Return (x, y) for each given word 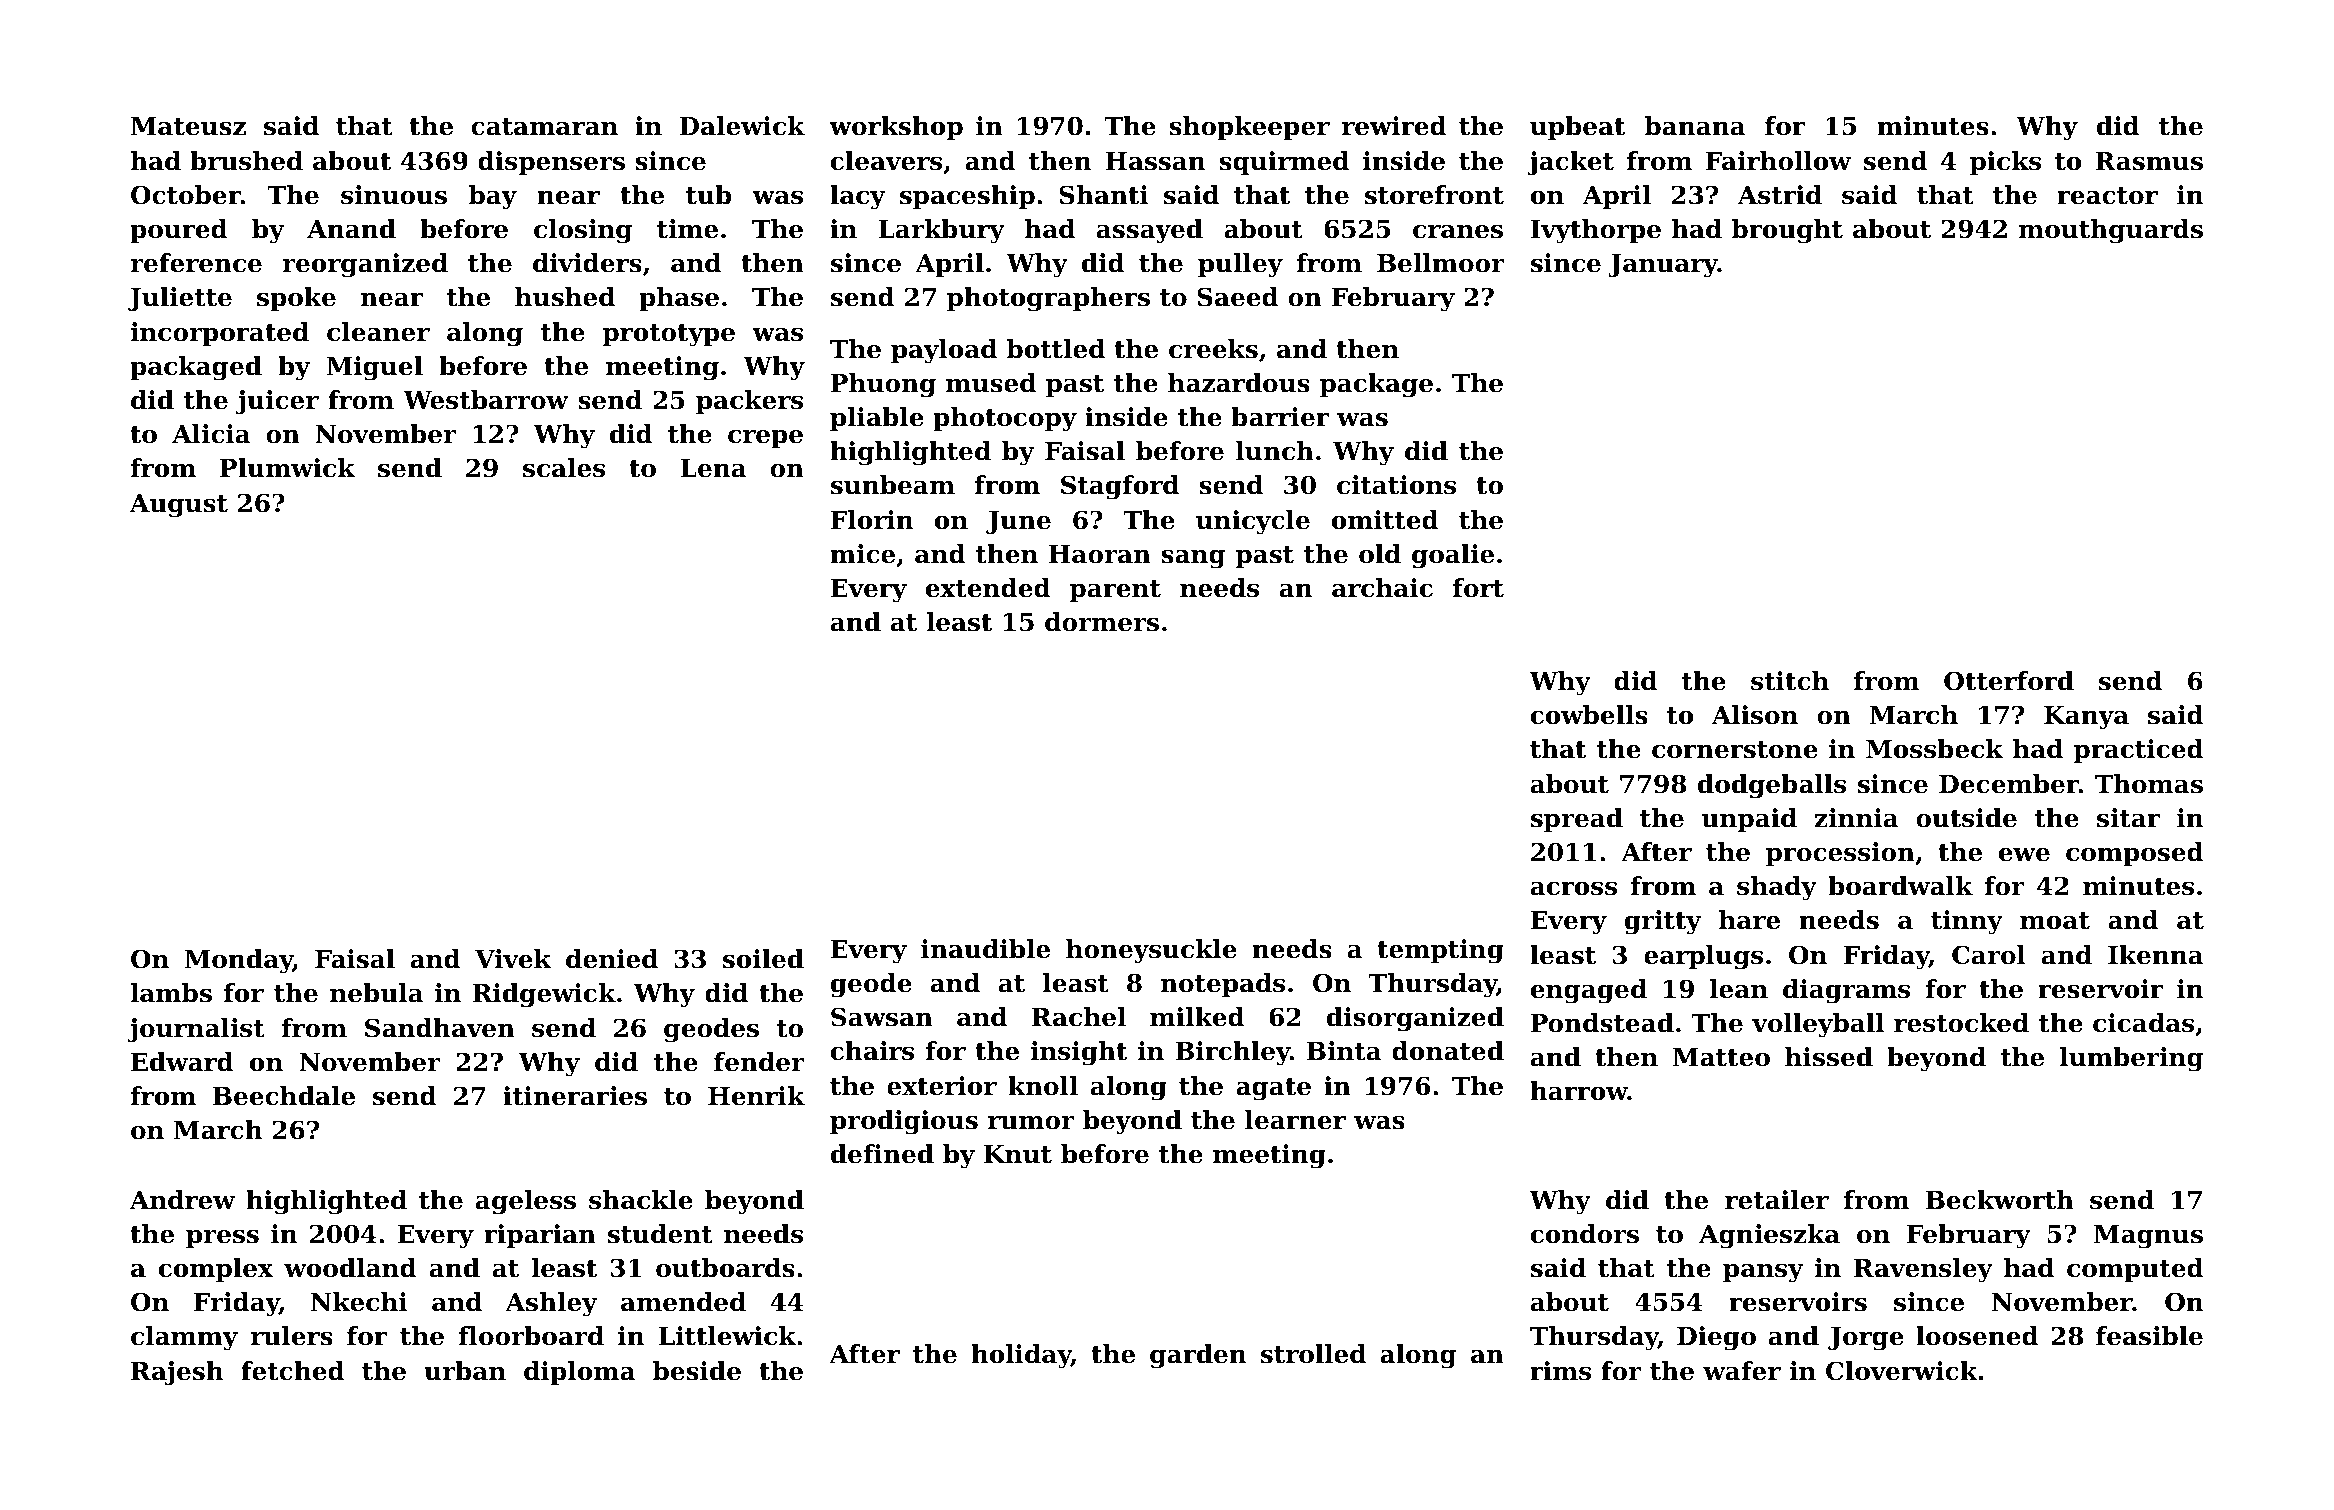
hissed (1829, 1057)
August (179, 506)
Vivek (513, 959)
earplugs (1703, 957)
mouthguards (2111, 231)
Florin (872, 520)
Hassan (1155, 161)
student (660, 1234)
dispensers (551, 163)
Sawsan (882, 1017)
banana (1695, 126)
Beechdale (284, 1096)
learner (1295, 1120)
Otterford (2009, 681)
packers (749, 402)
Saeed (1238, 297)
